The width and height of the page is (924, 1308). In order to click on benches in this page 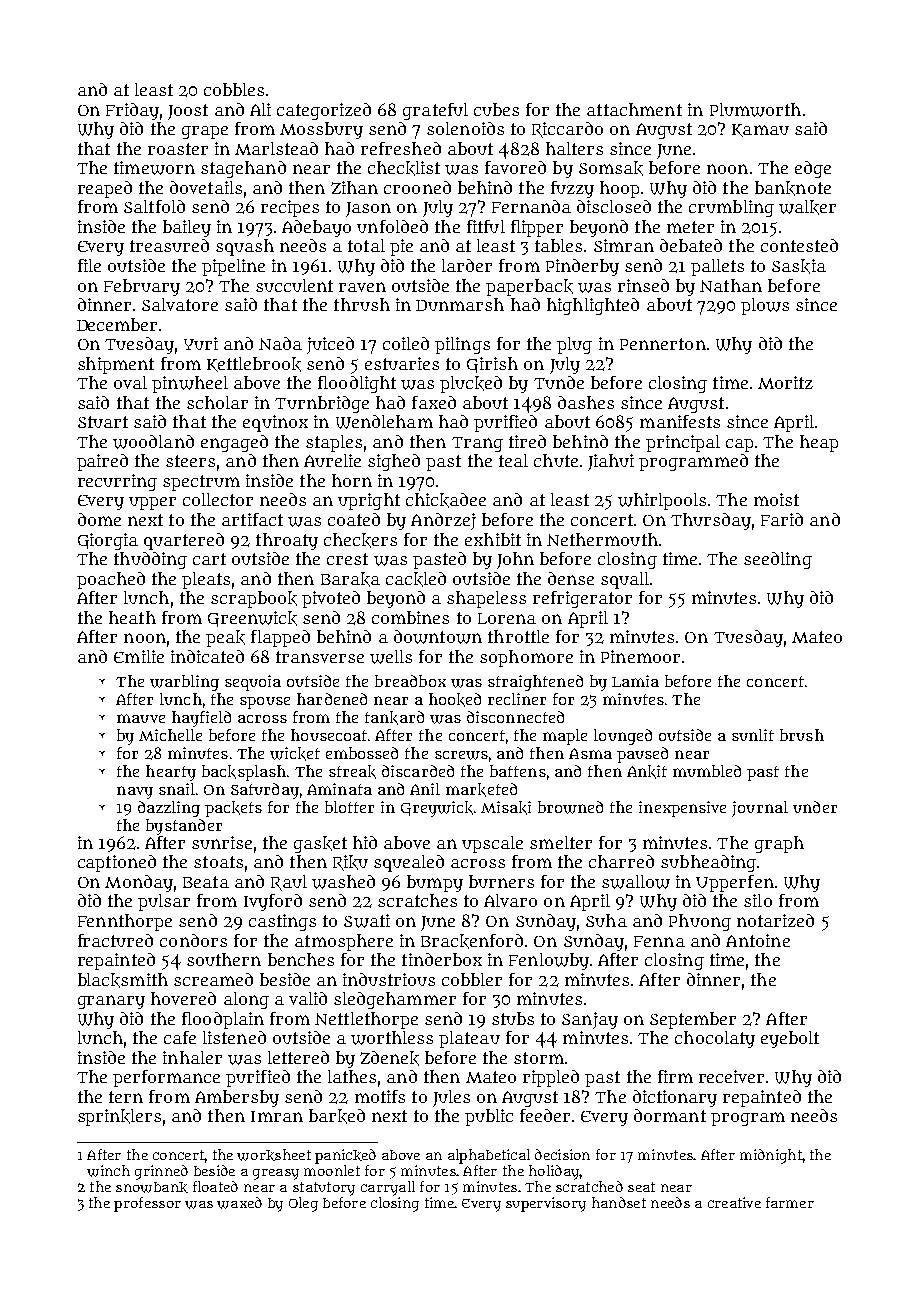, I will do `click(301, 959)`.
